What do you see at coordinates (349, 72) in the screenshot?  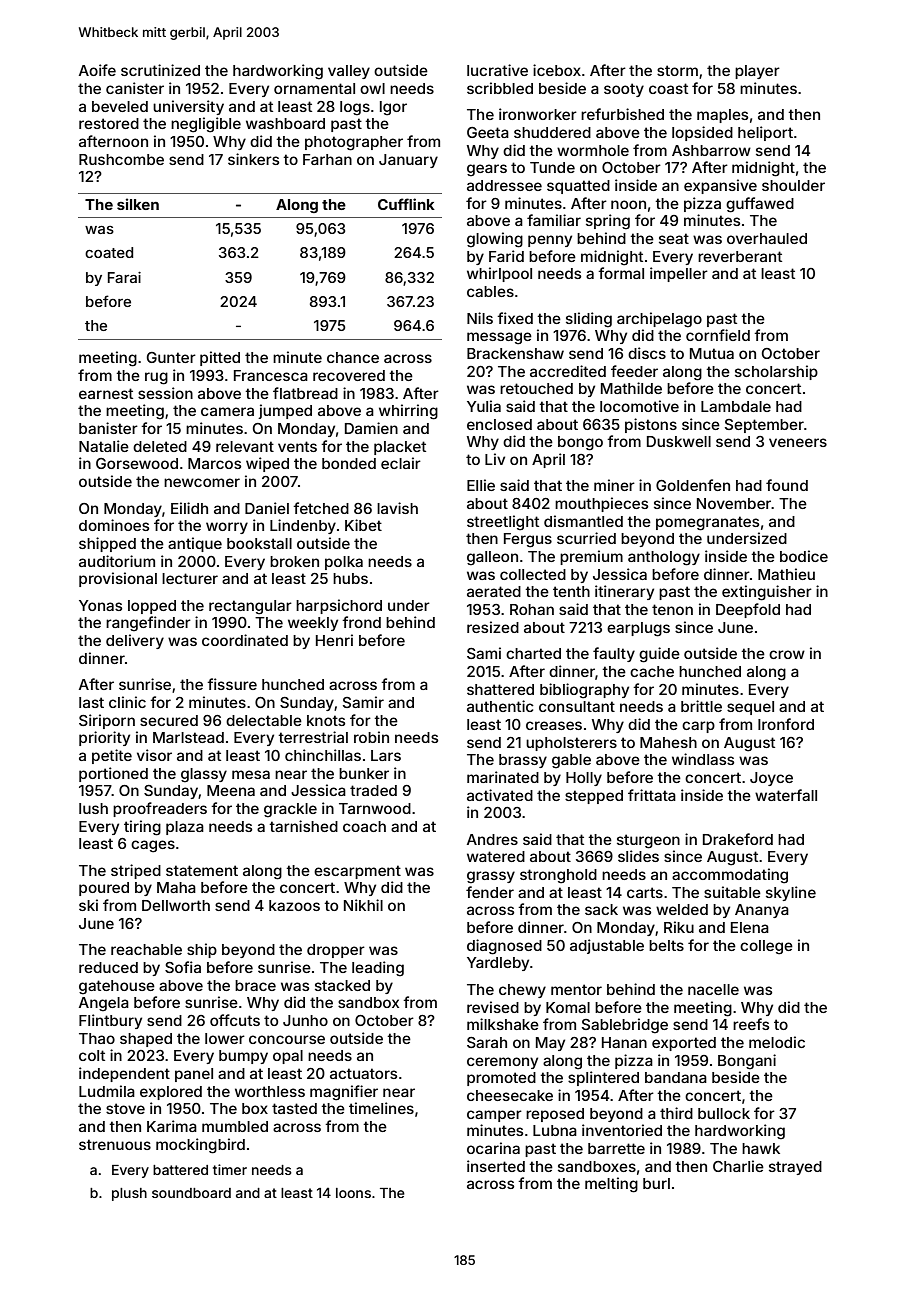 I see `valley` at bounding box center [349, 72].
